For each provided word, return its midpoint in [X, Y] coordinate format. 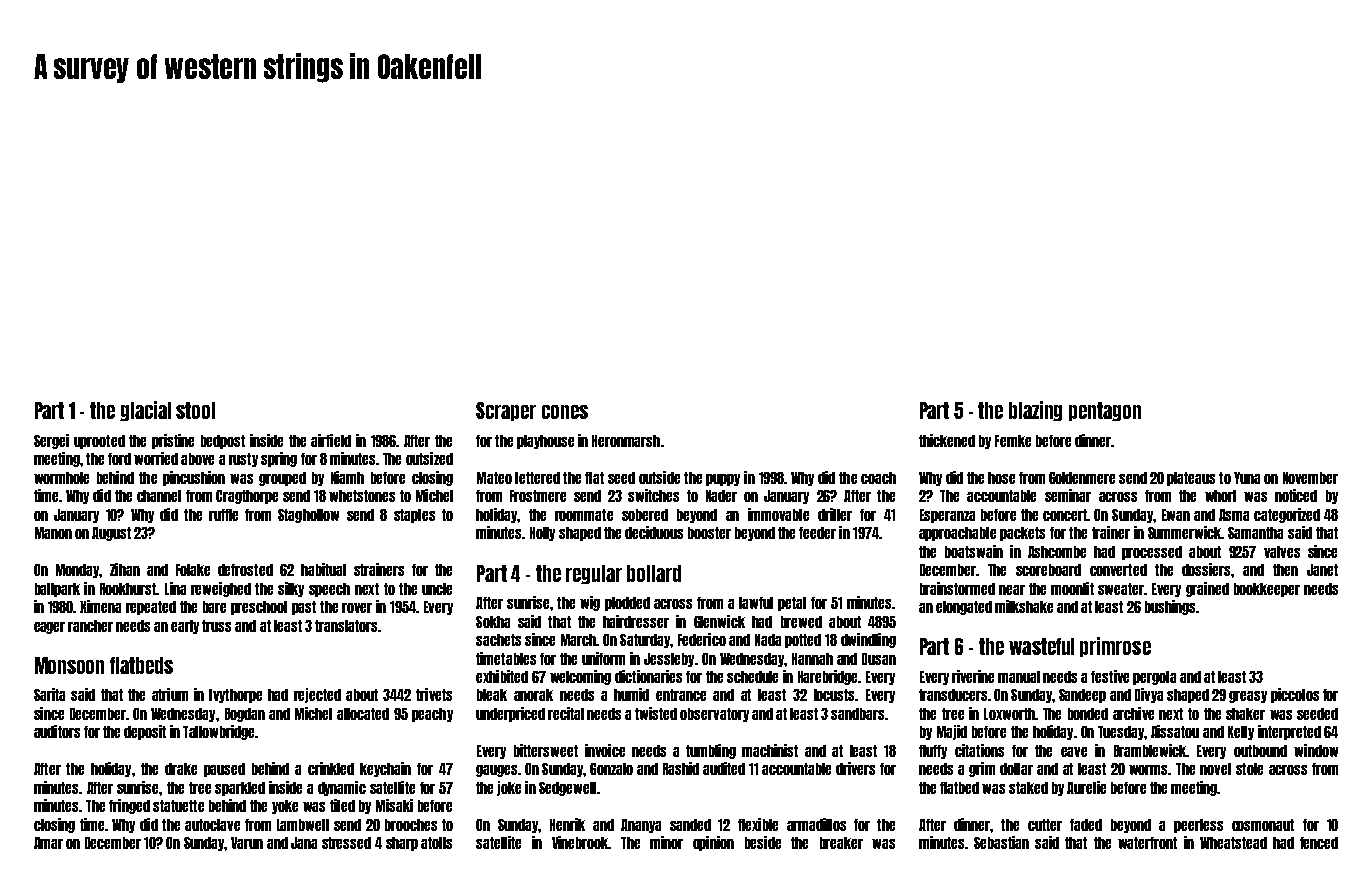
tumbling [711, 751]
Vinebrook [580, 842]
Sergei [51, 441]
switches [653, 495]
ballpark [57, 590]
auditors [57, 731]
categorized [1287, 515]
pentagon [1105, 411]
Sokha [493, 622]
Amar [48, 843]
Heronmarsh [626, 441]
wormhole [61, 478]
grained [1207, 589]
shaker [1245, 714]
